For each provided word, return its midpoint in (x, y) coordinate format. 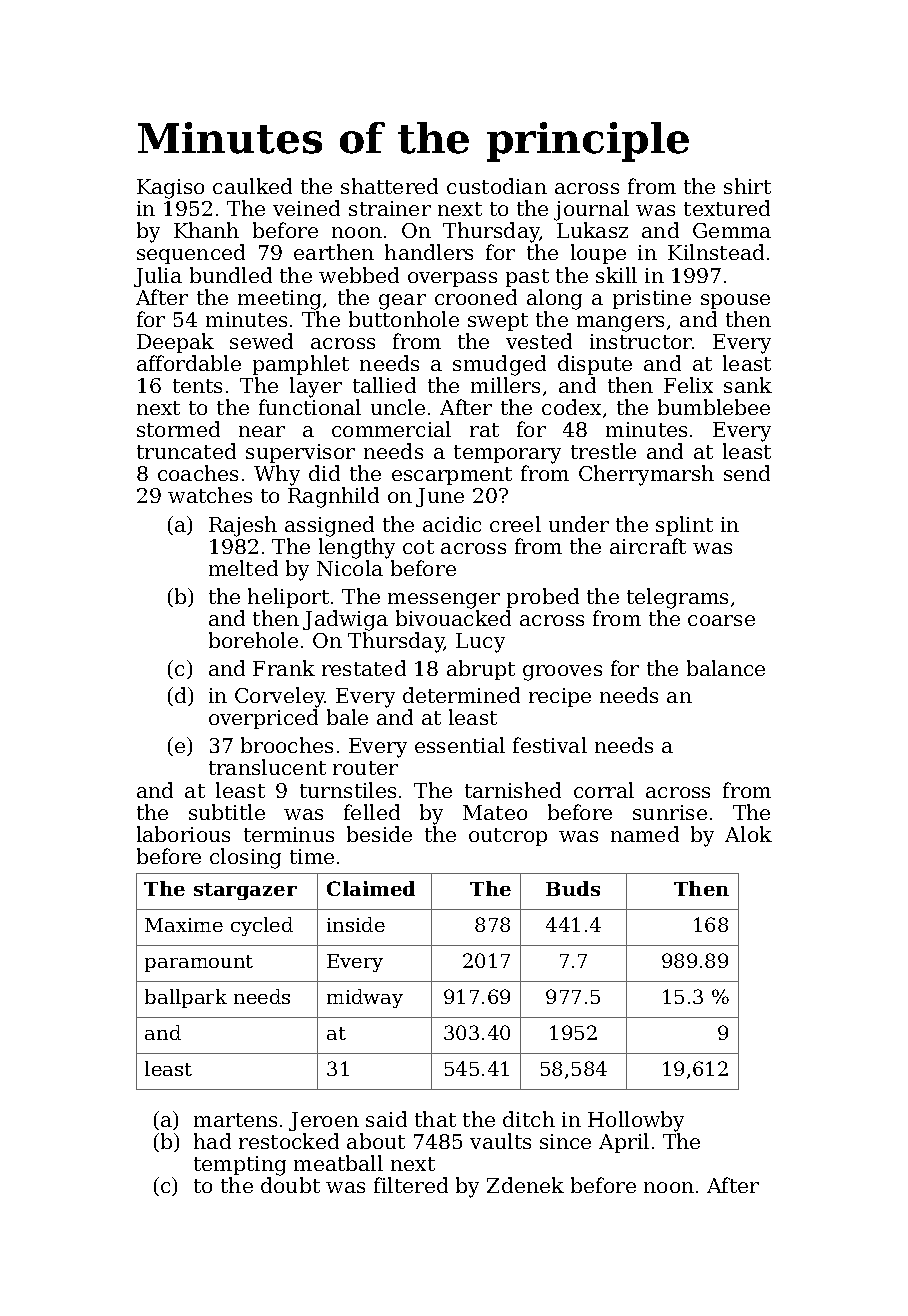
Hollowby (636, 1121)
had (212, 1141)
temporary (507, 454)
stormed (178, 429)
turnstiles (348, 790)
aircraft (648, 546)
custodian (497, 186)
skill (616, 275)
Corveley (280, 697)
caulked (252, 186)
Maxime (184, 925)
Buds (573, 888)
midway (365, 998)
